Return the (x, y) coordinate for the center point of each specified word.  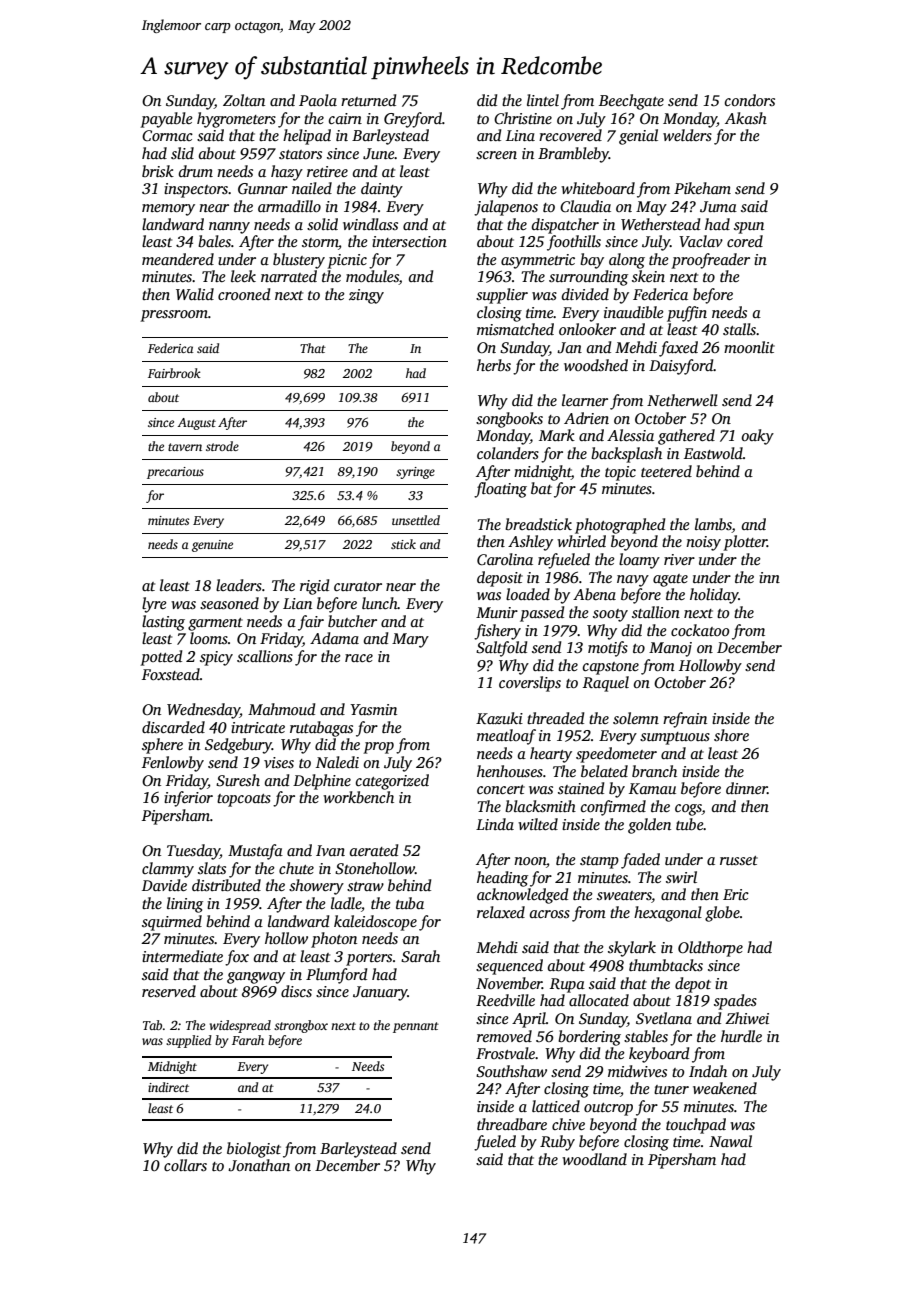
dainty (382, 190)
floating (500, 490)
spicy (216, 658)
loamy (639, 561)
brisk (158, 171)
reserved (169, 991)
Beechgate (631, 102)
